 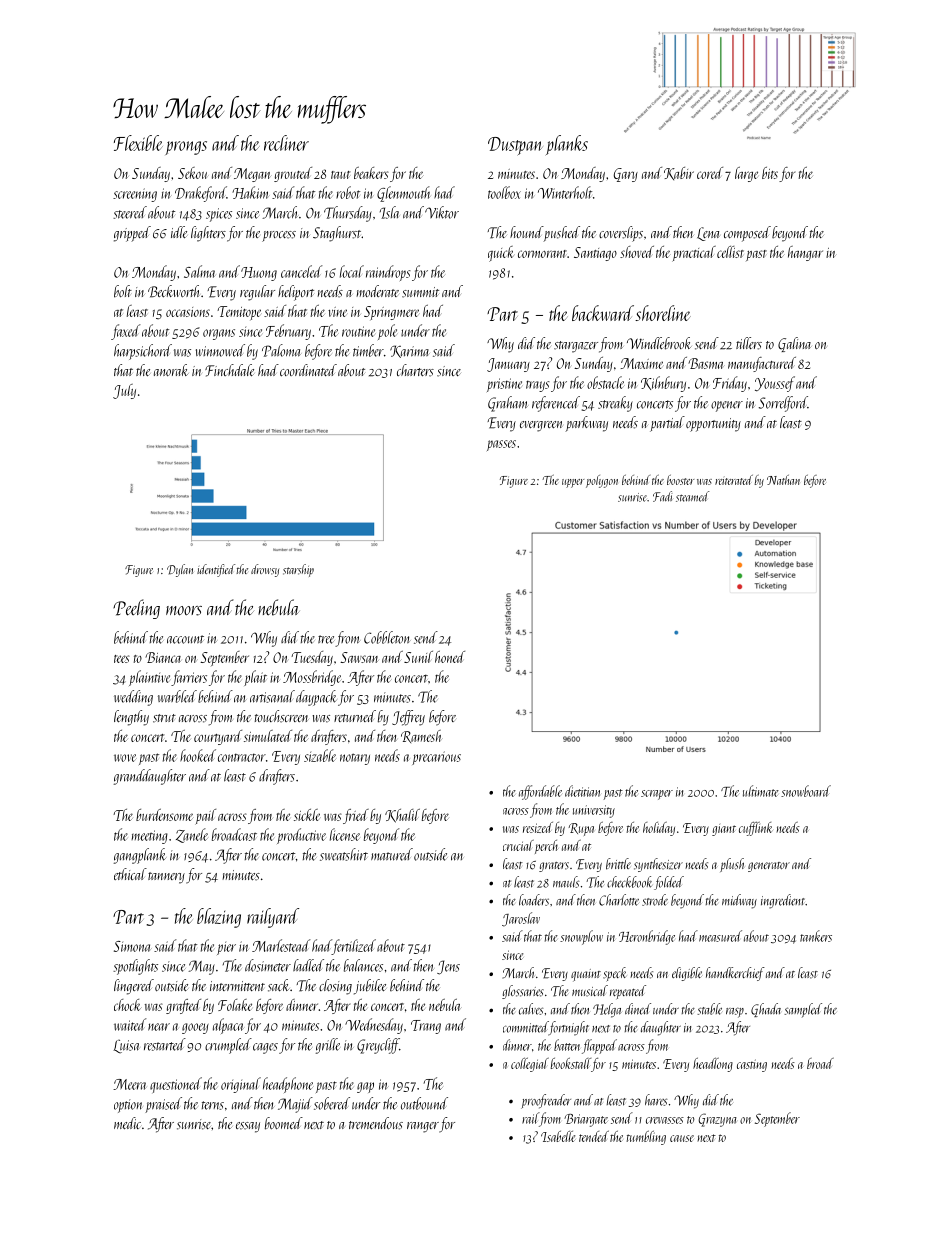 What do you see at coordinates (265, 570) in the image?
I see `drowsy` at bounding box center [265, 570].
